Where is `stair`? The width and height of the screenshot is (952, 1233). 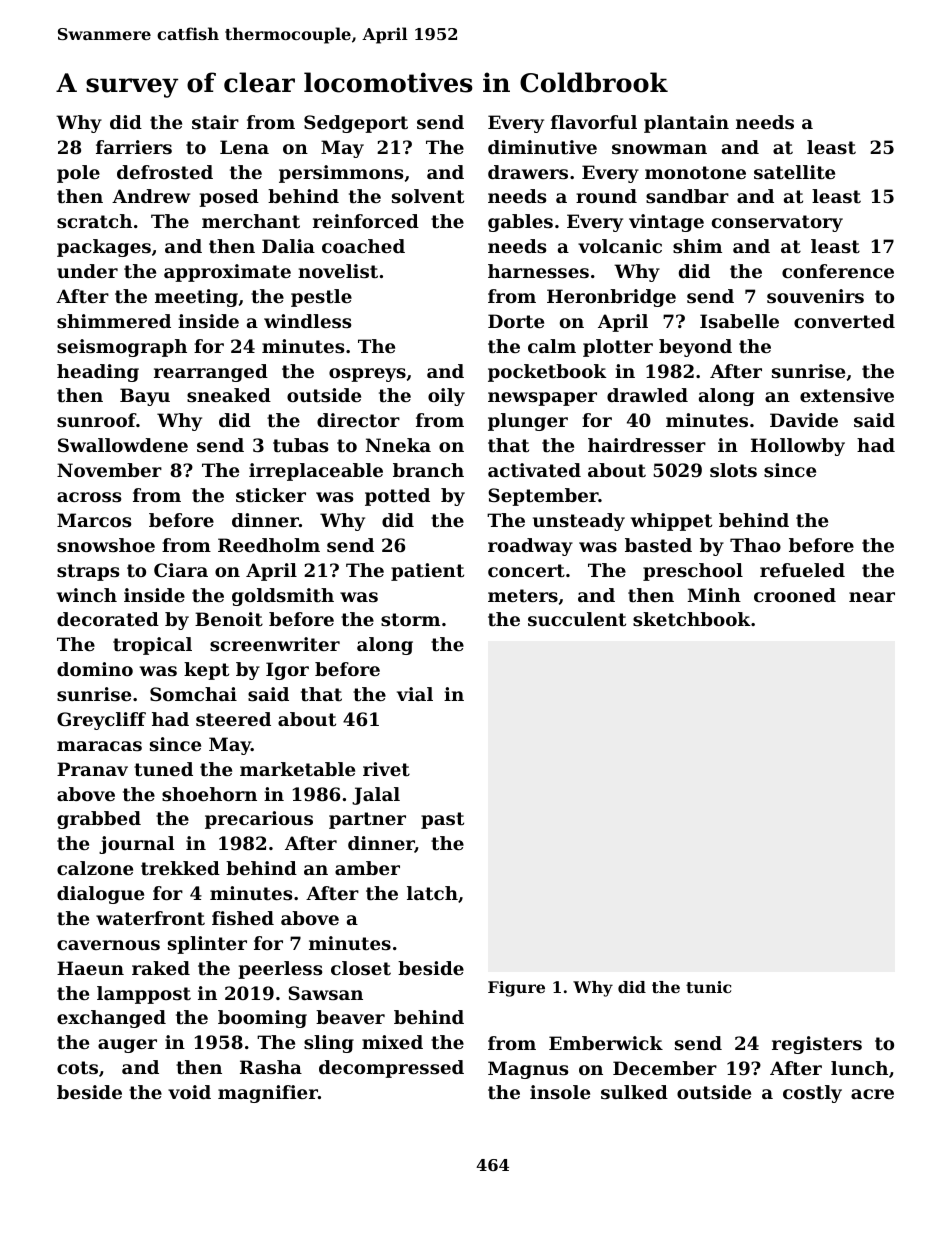 stair is located at coordinates (215, 122).
